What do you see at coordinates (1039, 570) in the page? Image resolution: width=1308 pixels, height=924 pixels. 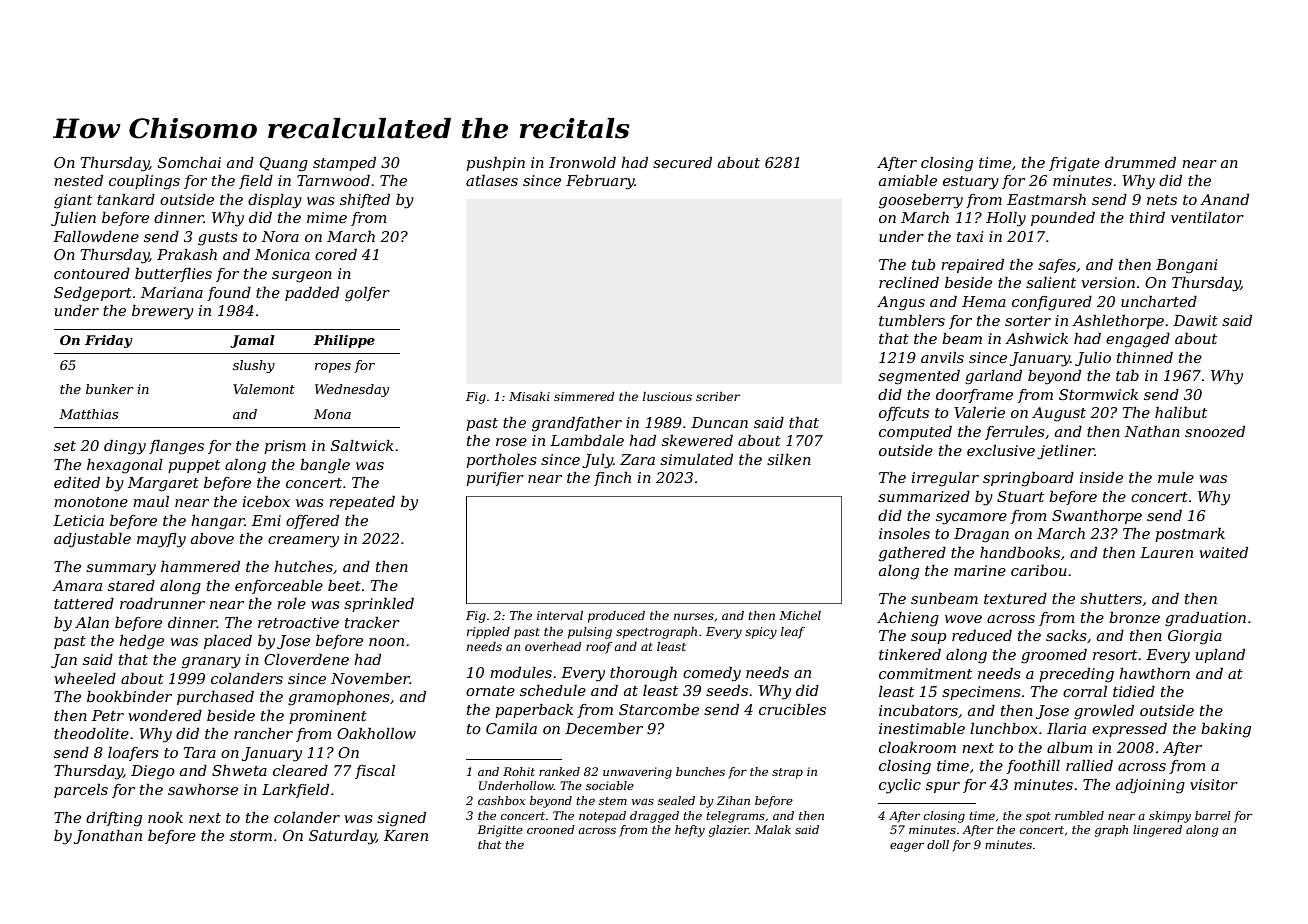 I see `caribou` at bounding box center [1039, 570].
